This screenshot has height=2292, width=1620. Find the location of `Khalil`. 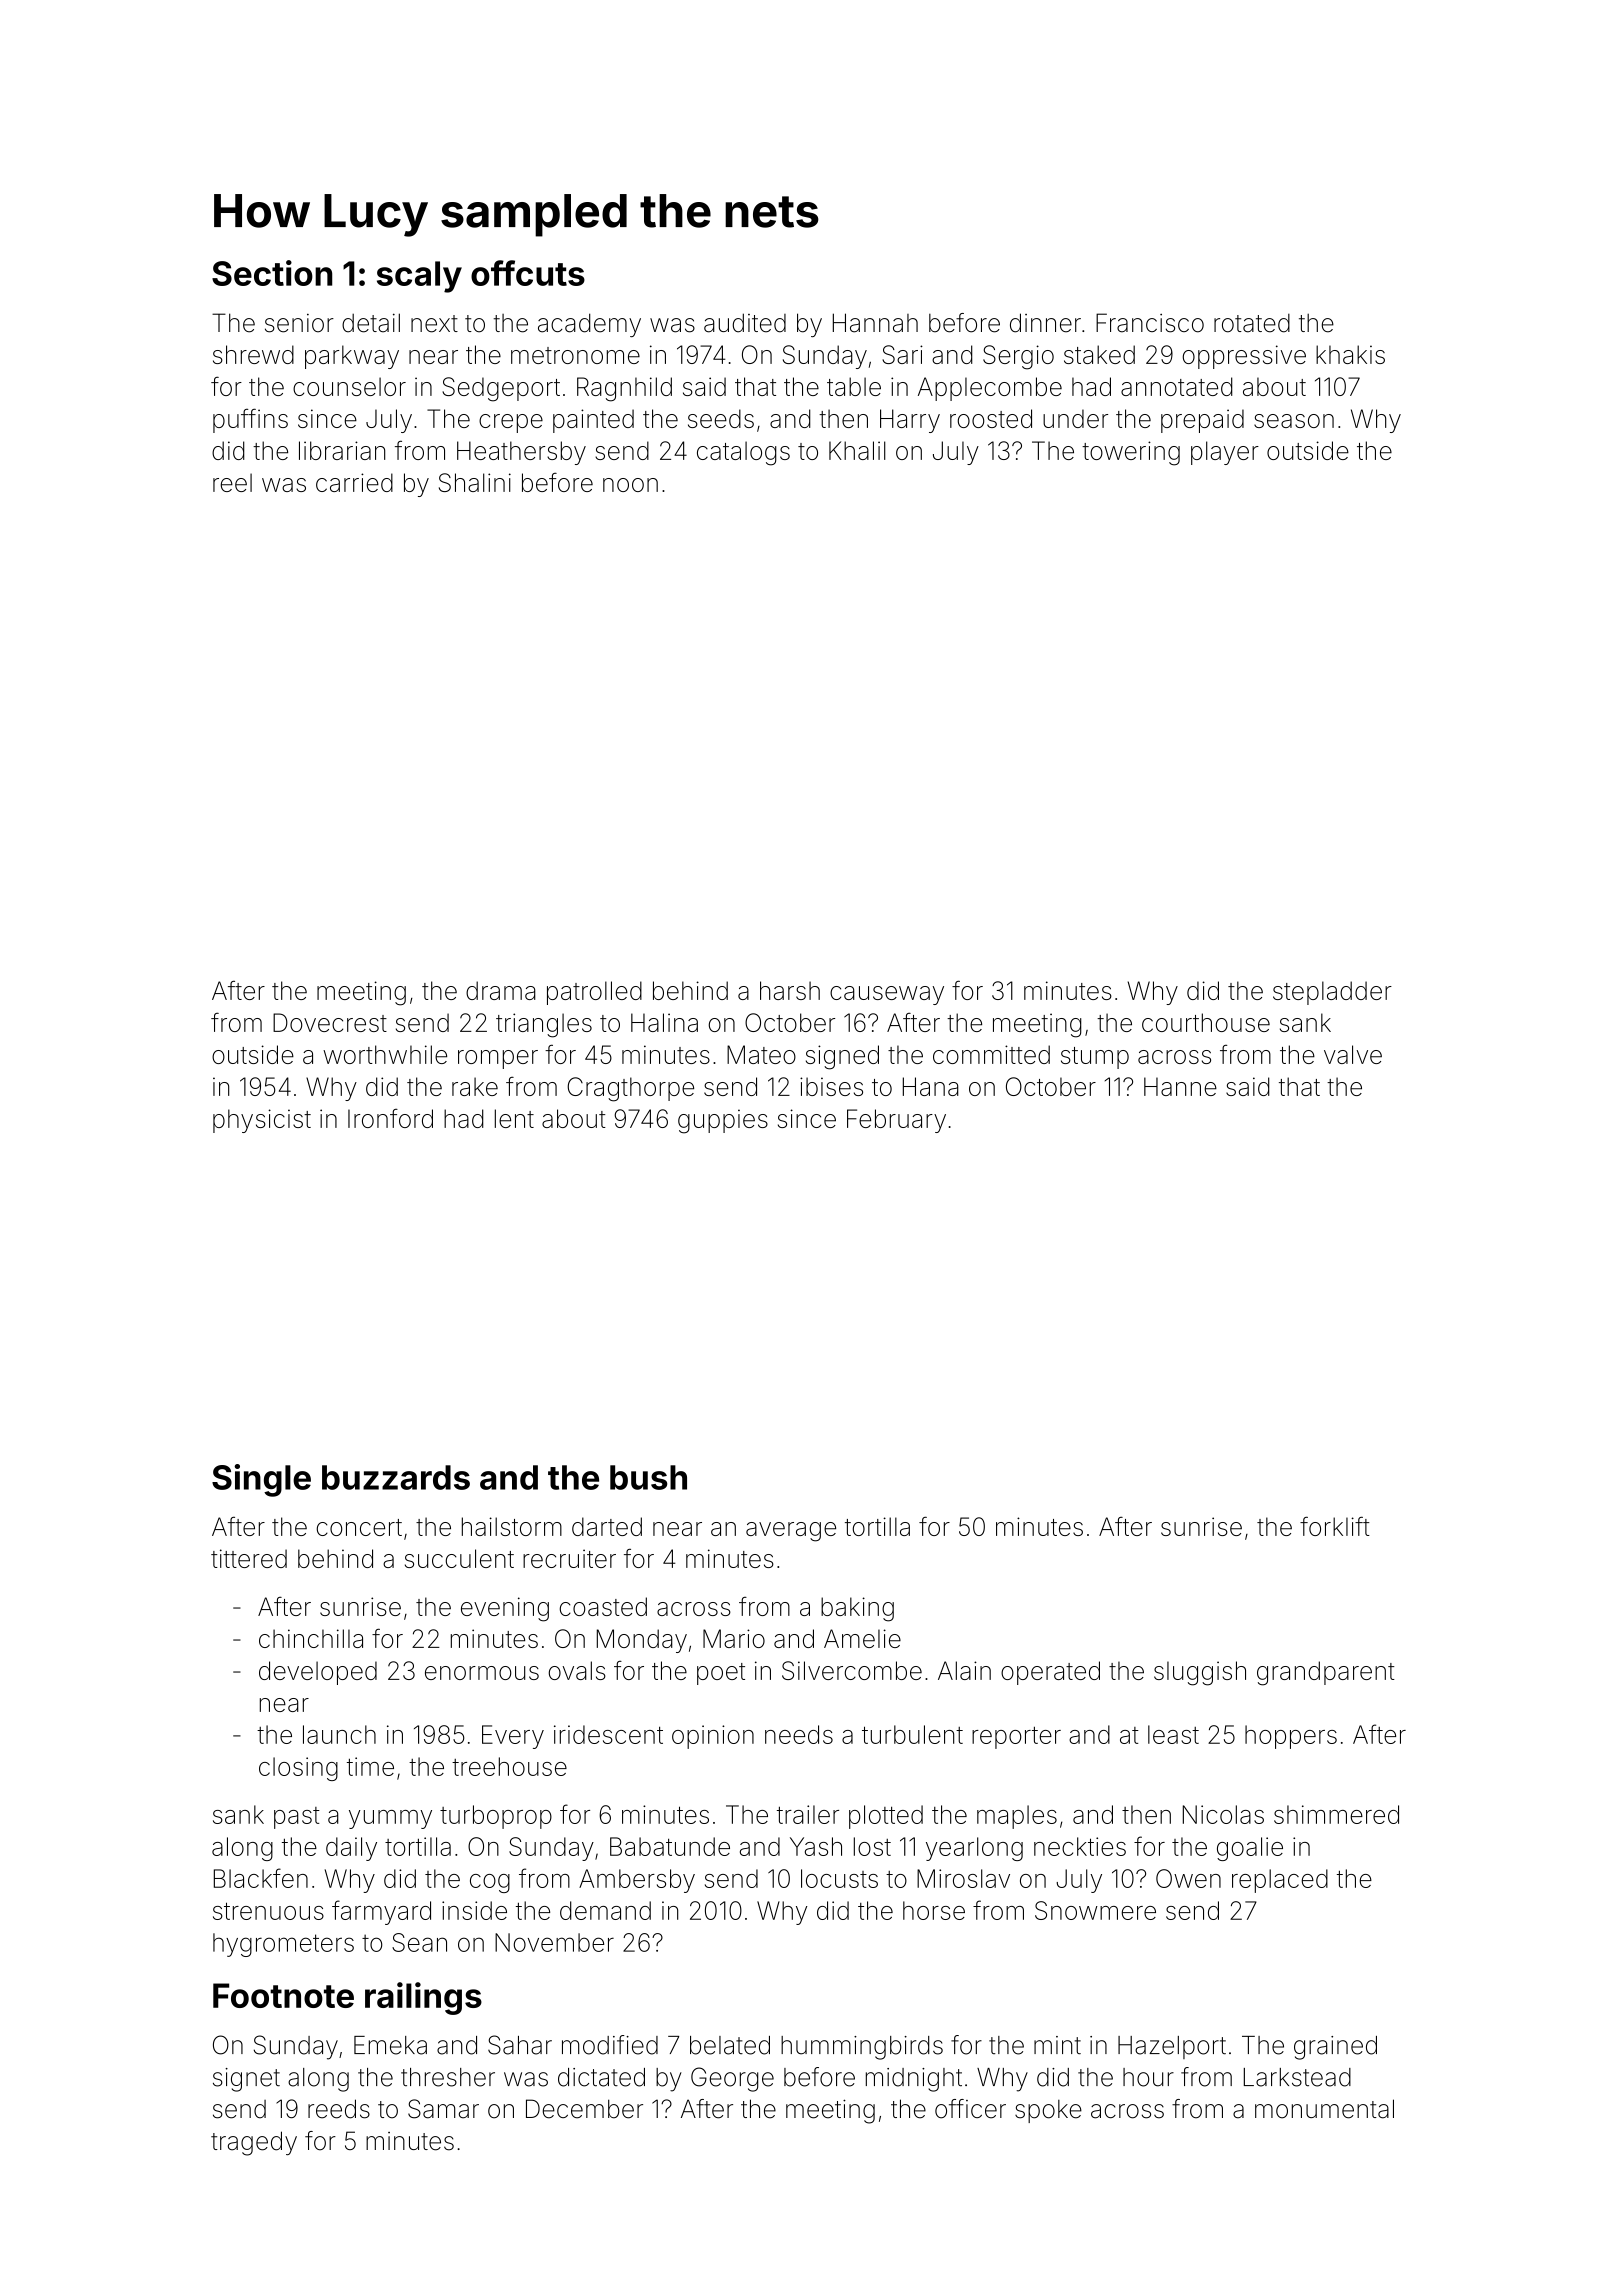

Khalil is located at coordinates (857, 450).
